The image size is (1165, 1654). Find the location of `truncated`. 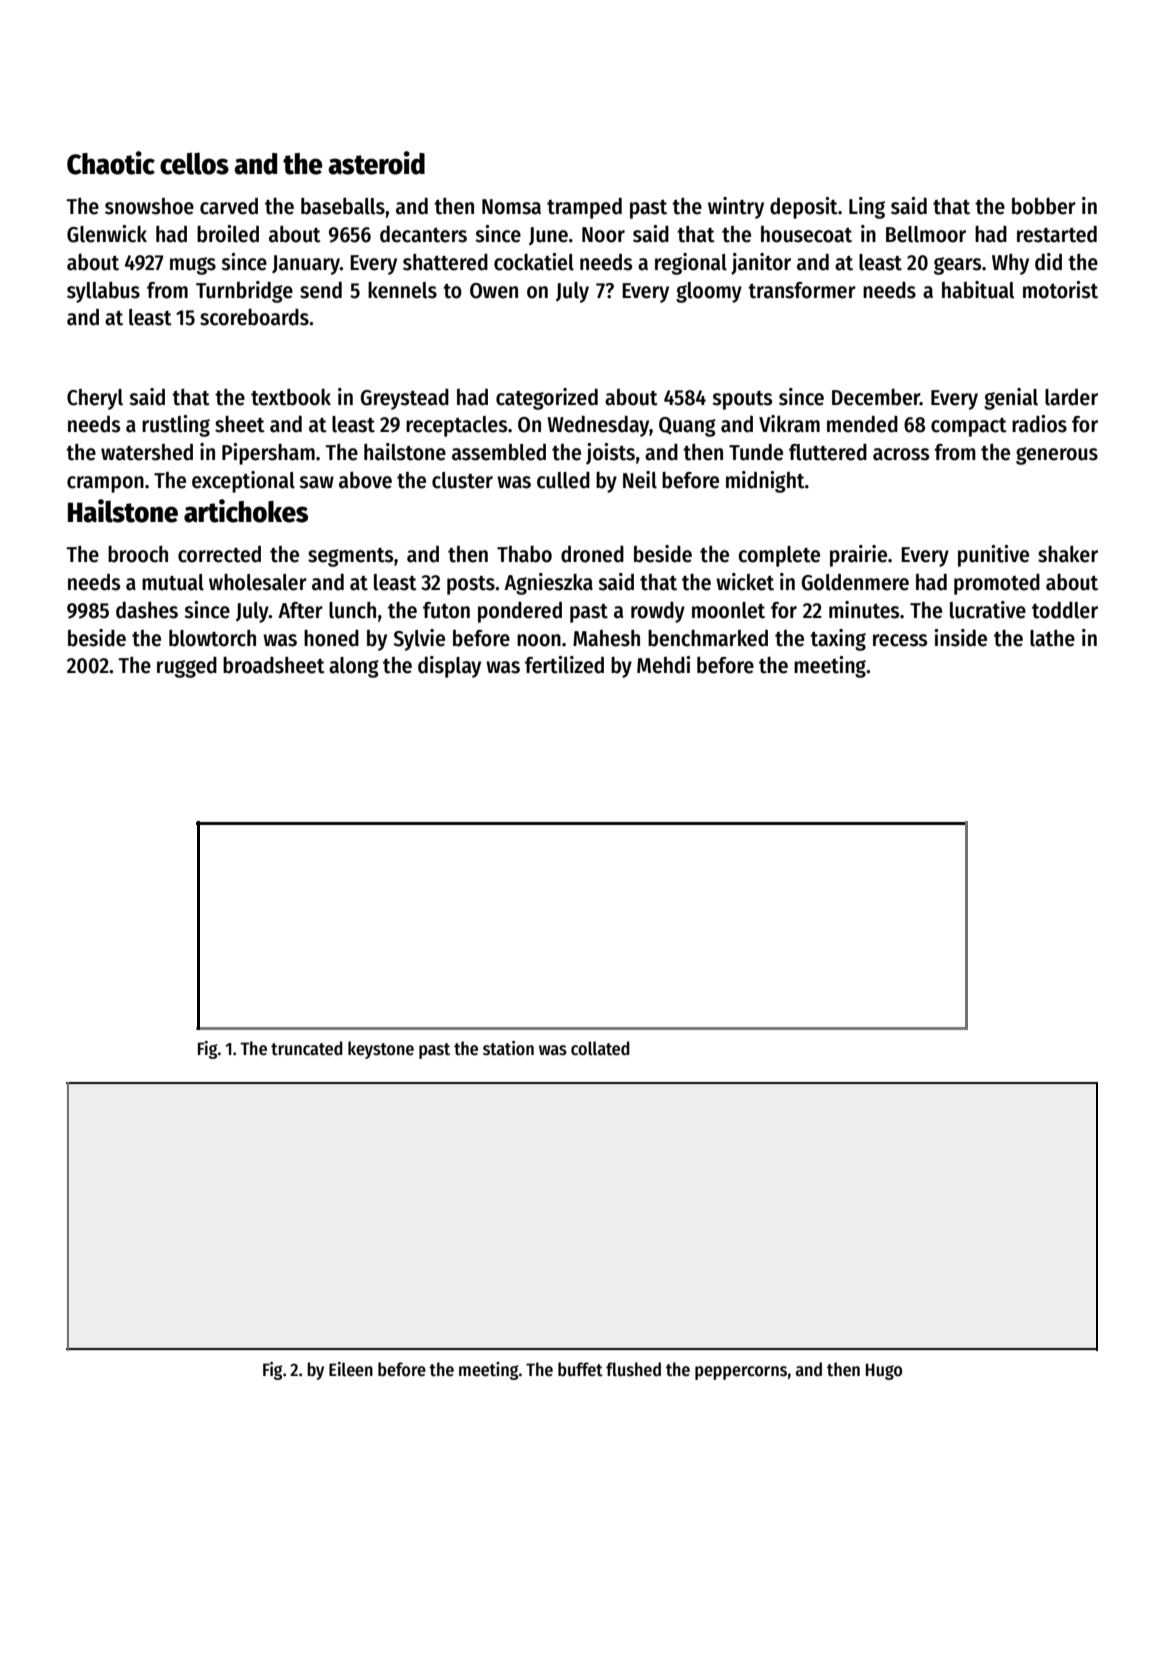

truncated is located at coordinates (307, 1048).
